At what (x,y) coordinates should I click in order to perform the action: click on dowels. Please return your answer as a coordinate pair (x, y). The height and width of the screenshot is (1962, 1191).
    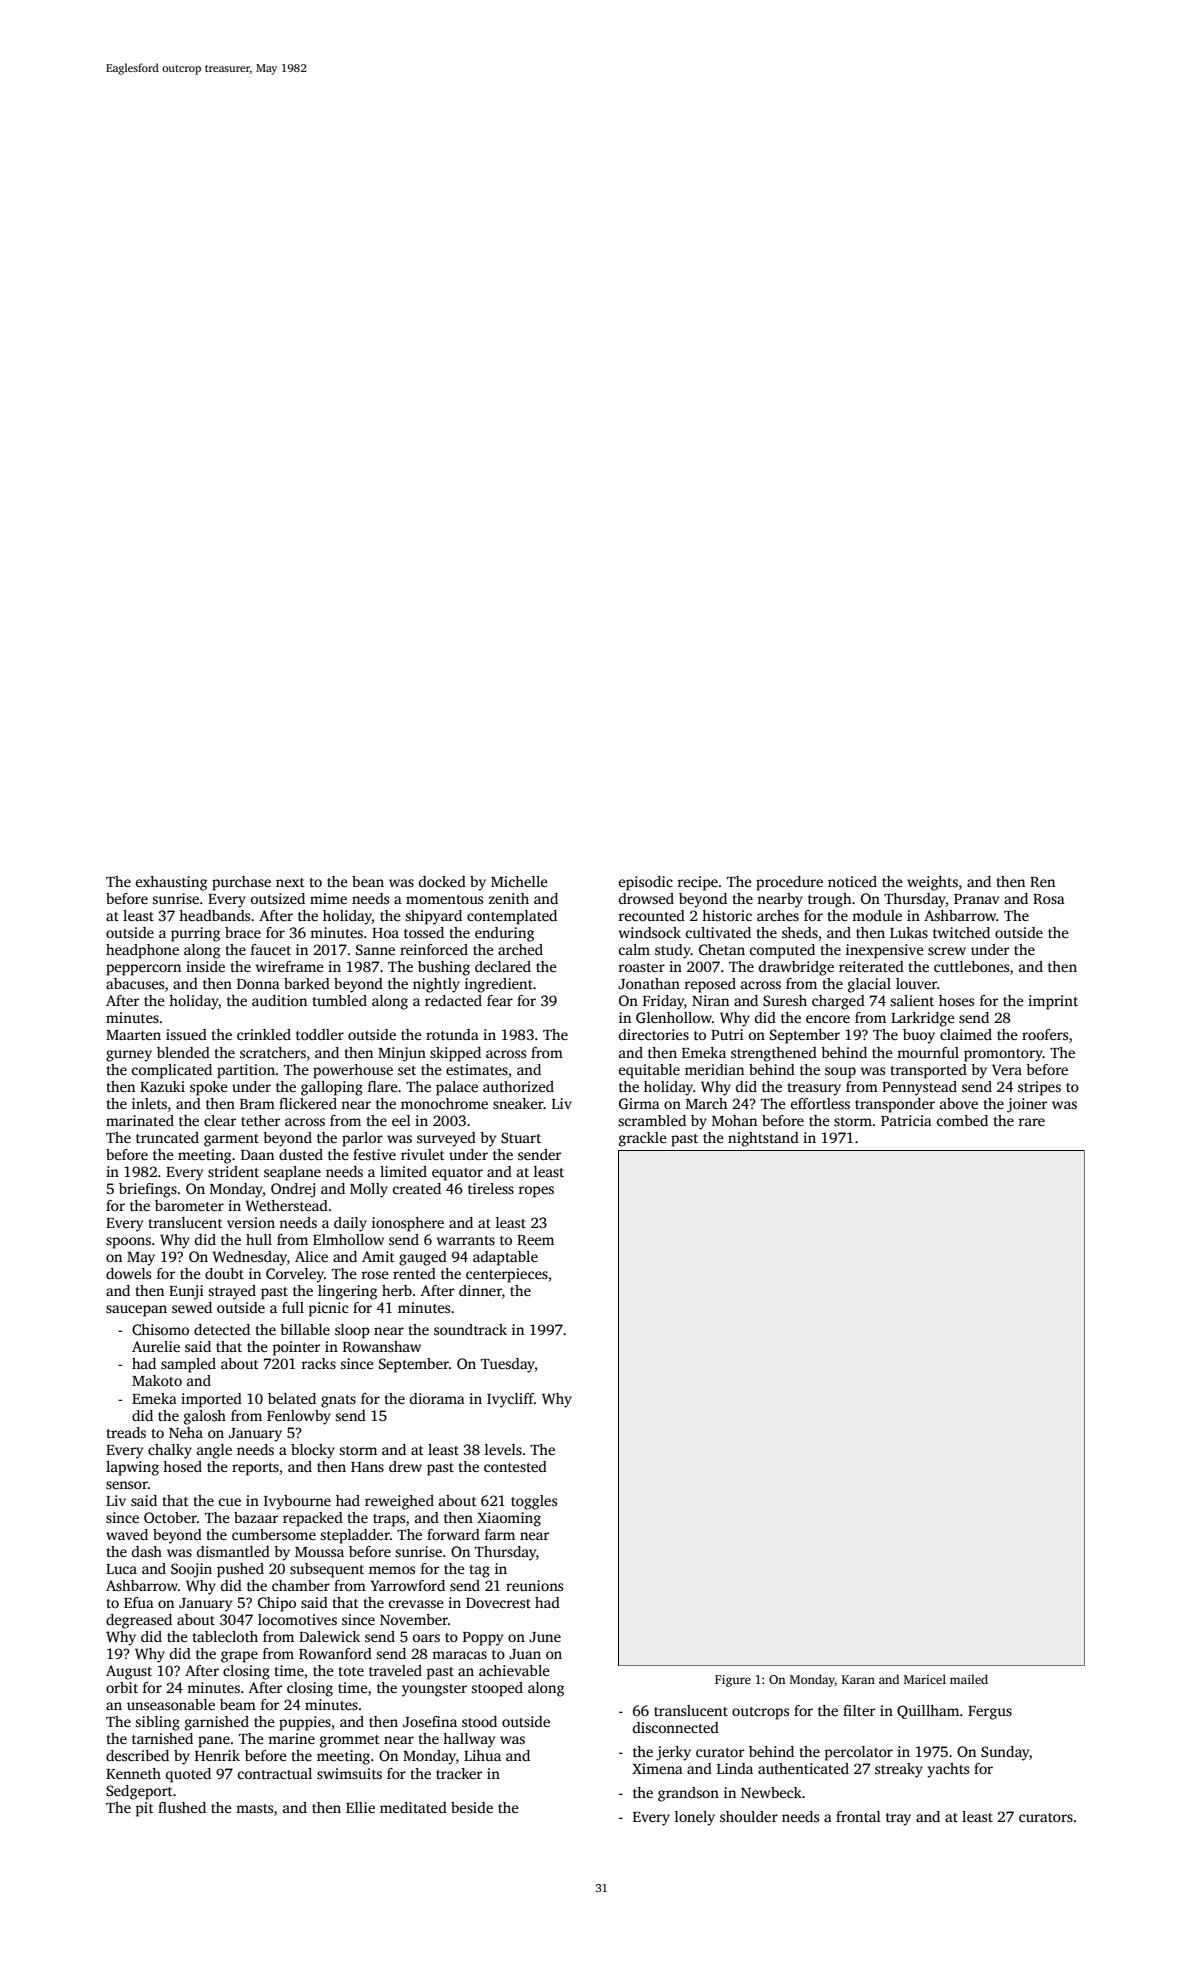
    Looking at the image, I should click on (128, 1273).
